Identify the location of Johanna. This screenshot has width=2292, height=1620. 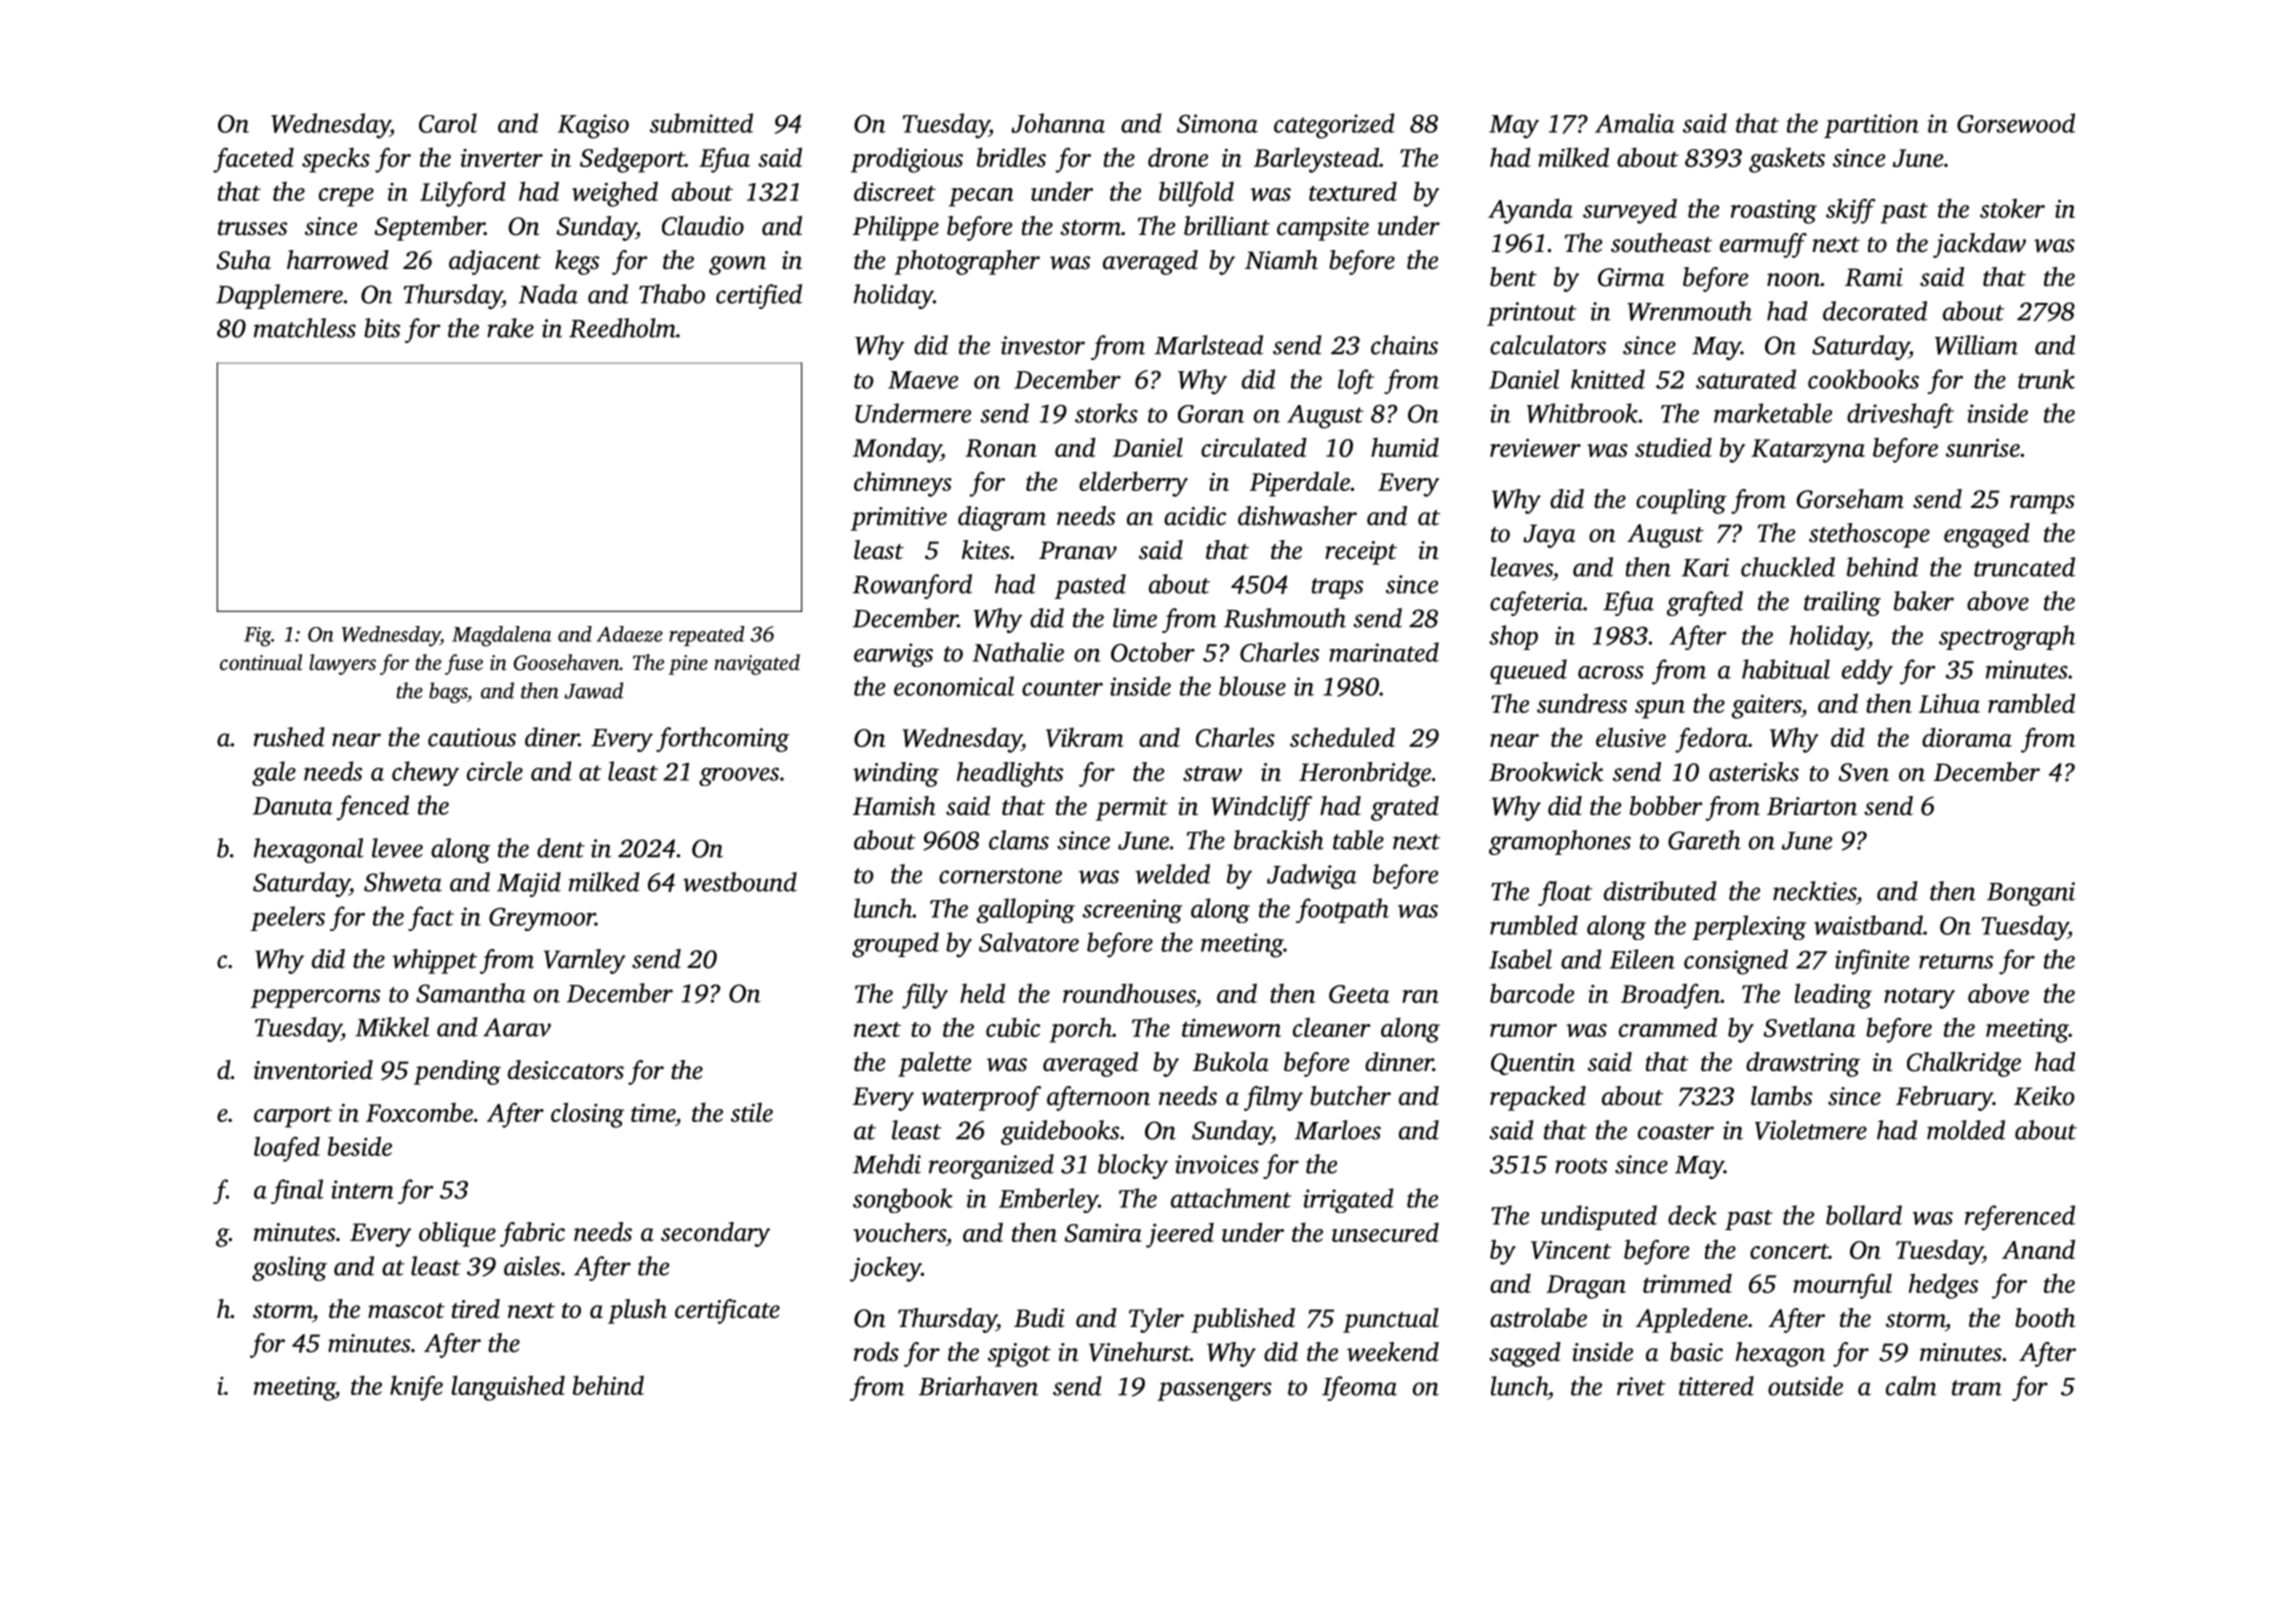
(1058, 123).
